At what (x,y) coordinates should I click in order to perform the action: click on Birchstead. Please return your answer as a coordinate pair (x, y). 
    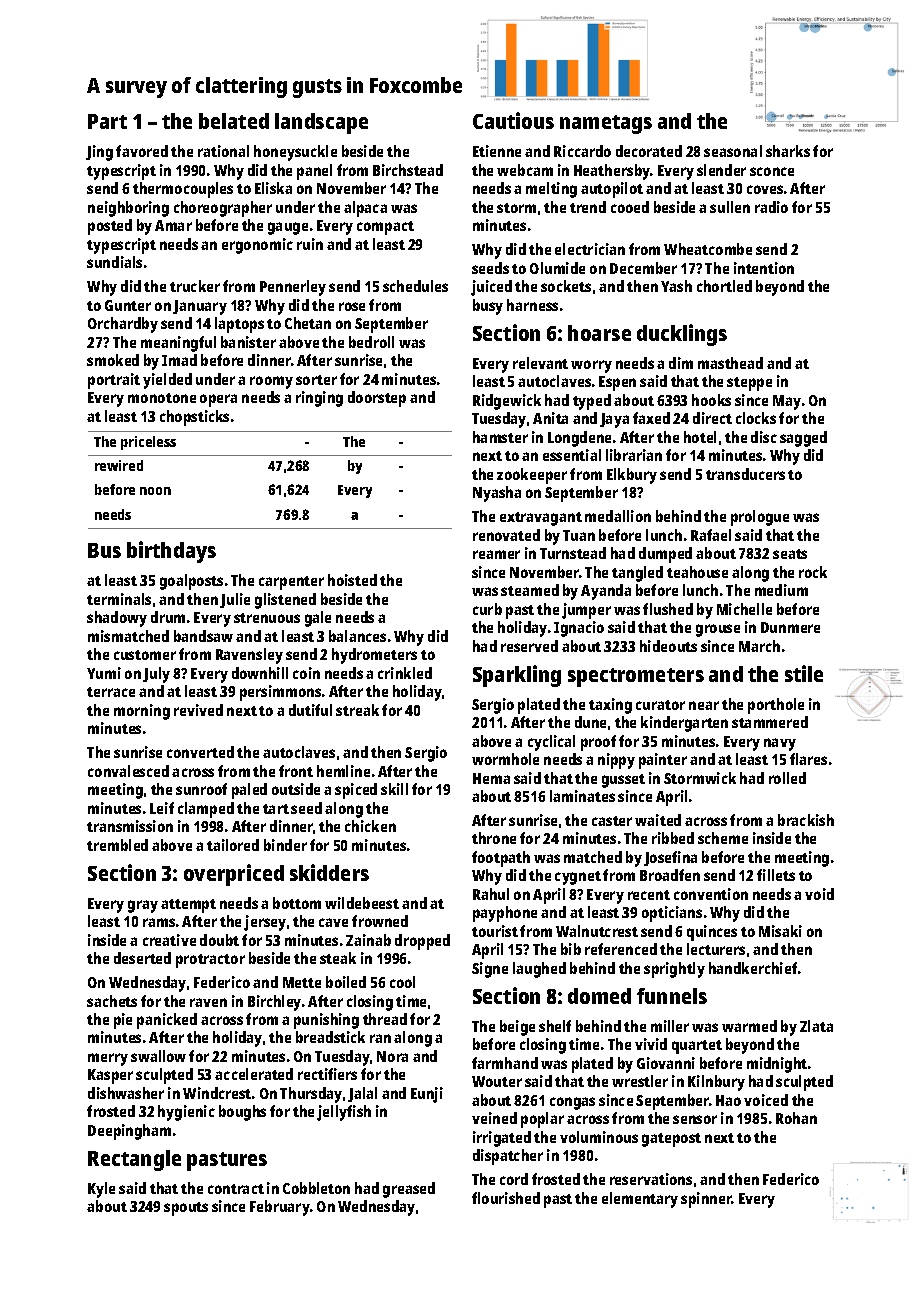
    Looking at the image, I should click on (408, 170).
